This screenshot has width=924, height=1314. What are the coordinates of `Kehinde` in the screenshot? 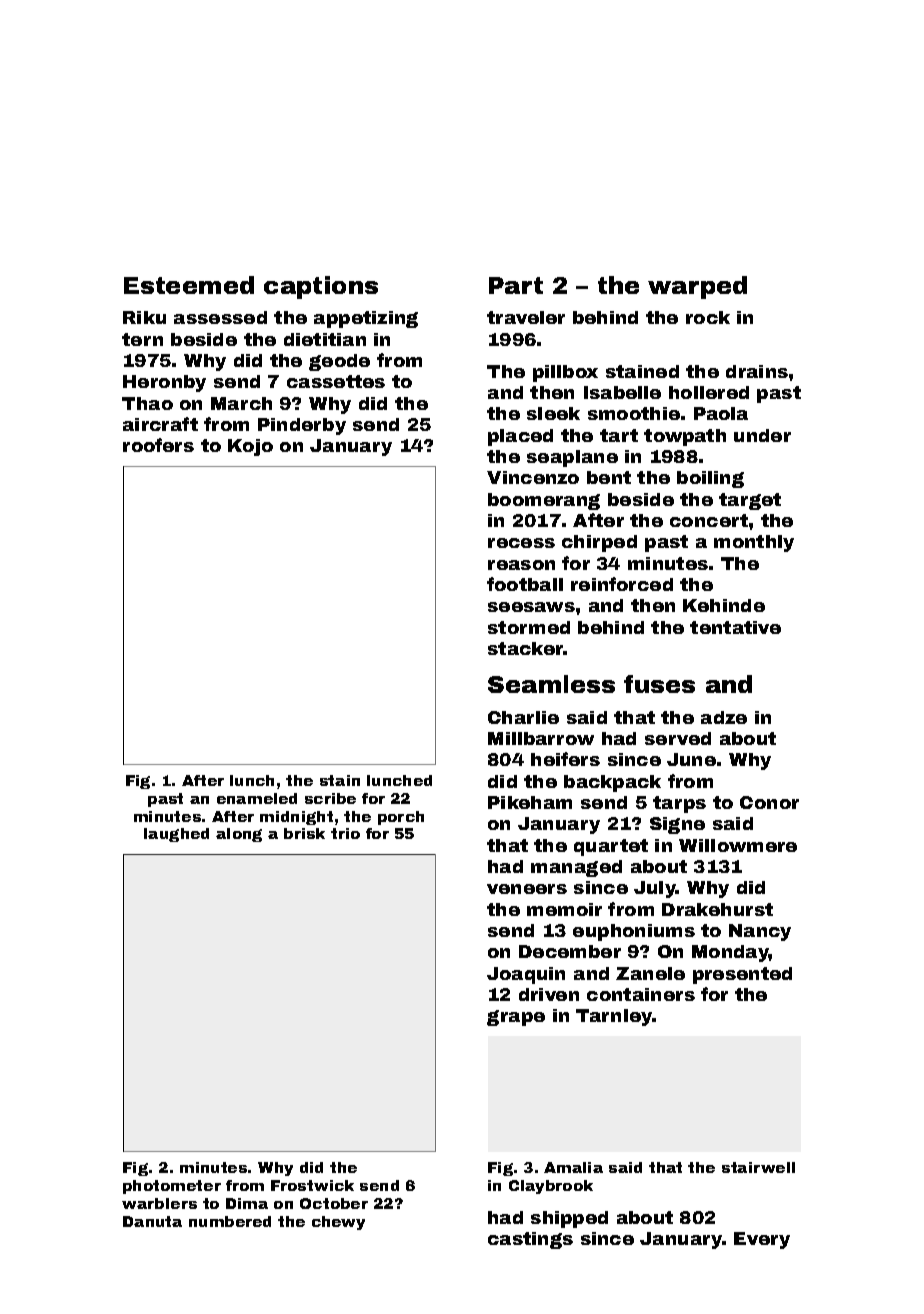 It's located at (724, 605).
